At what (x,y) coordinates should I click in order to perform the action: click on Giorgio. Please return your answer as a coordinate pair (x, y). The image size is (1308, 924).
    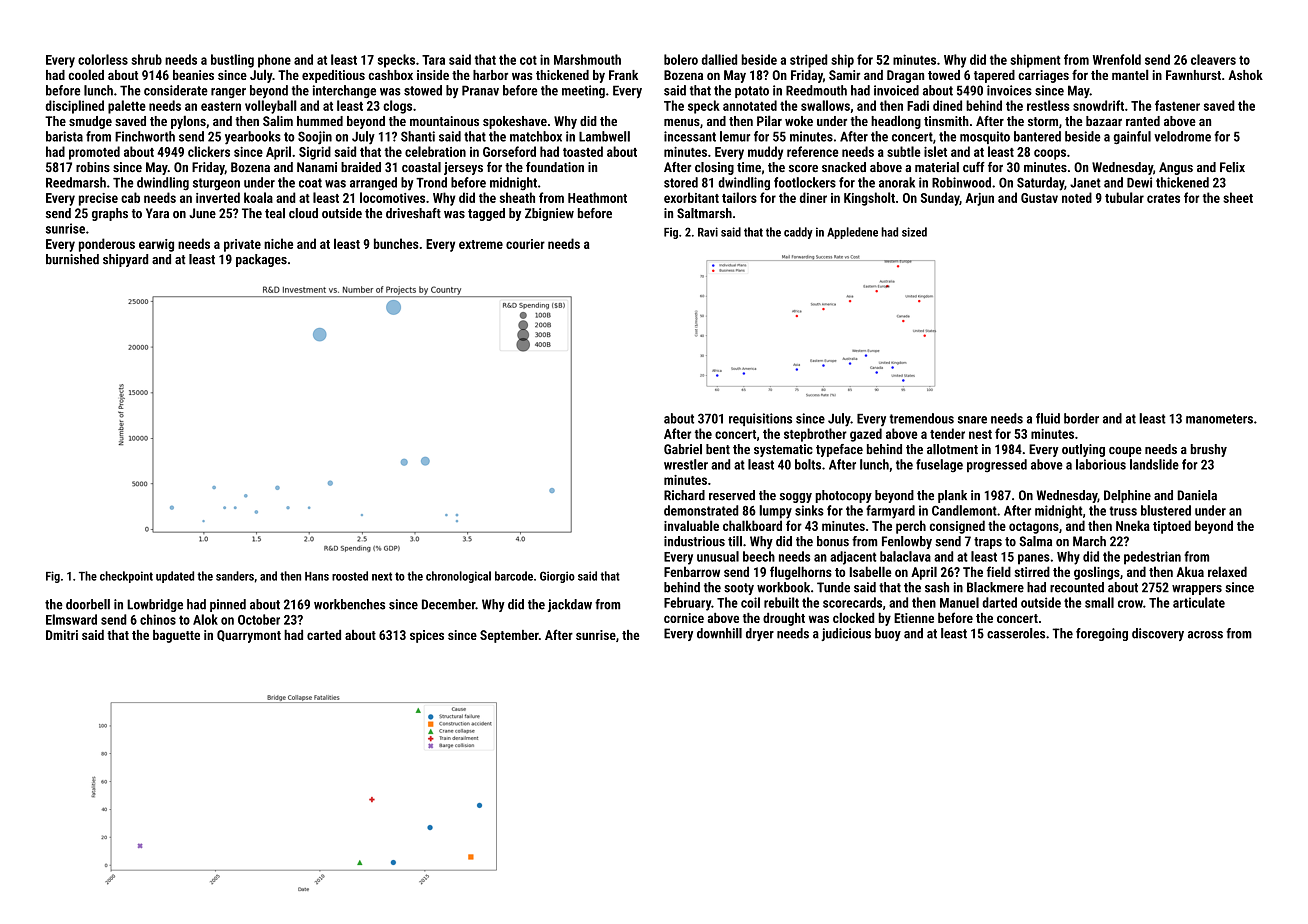
    Looking at the image, I should click on (557, 577).
